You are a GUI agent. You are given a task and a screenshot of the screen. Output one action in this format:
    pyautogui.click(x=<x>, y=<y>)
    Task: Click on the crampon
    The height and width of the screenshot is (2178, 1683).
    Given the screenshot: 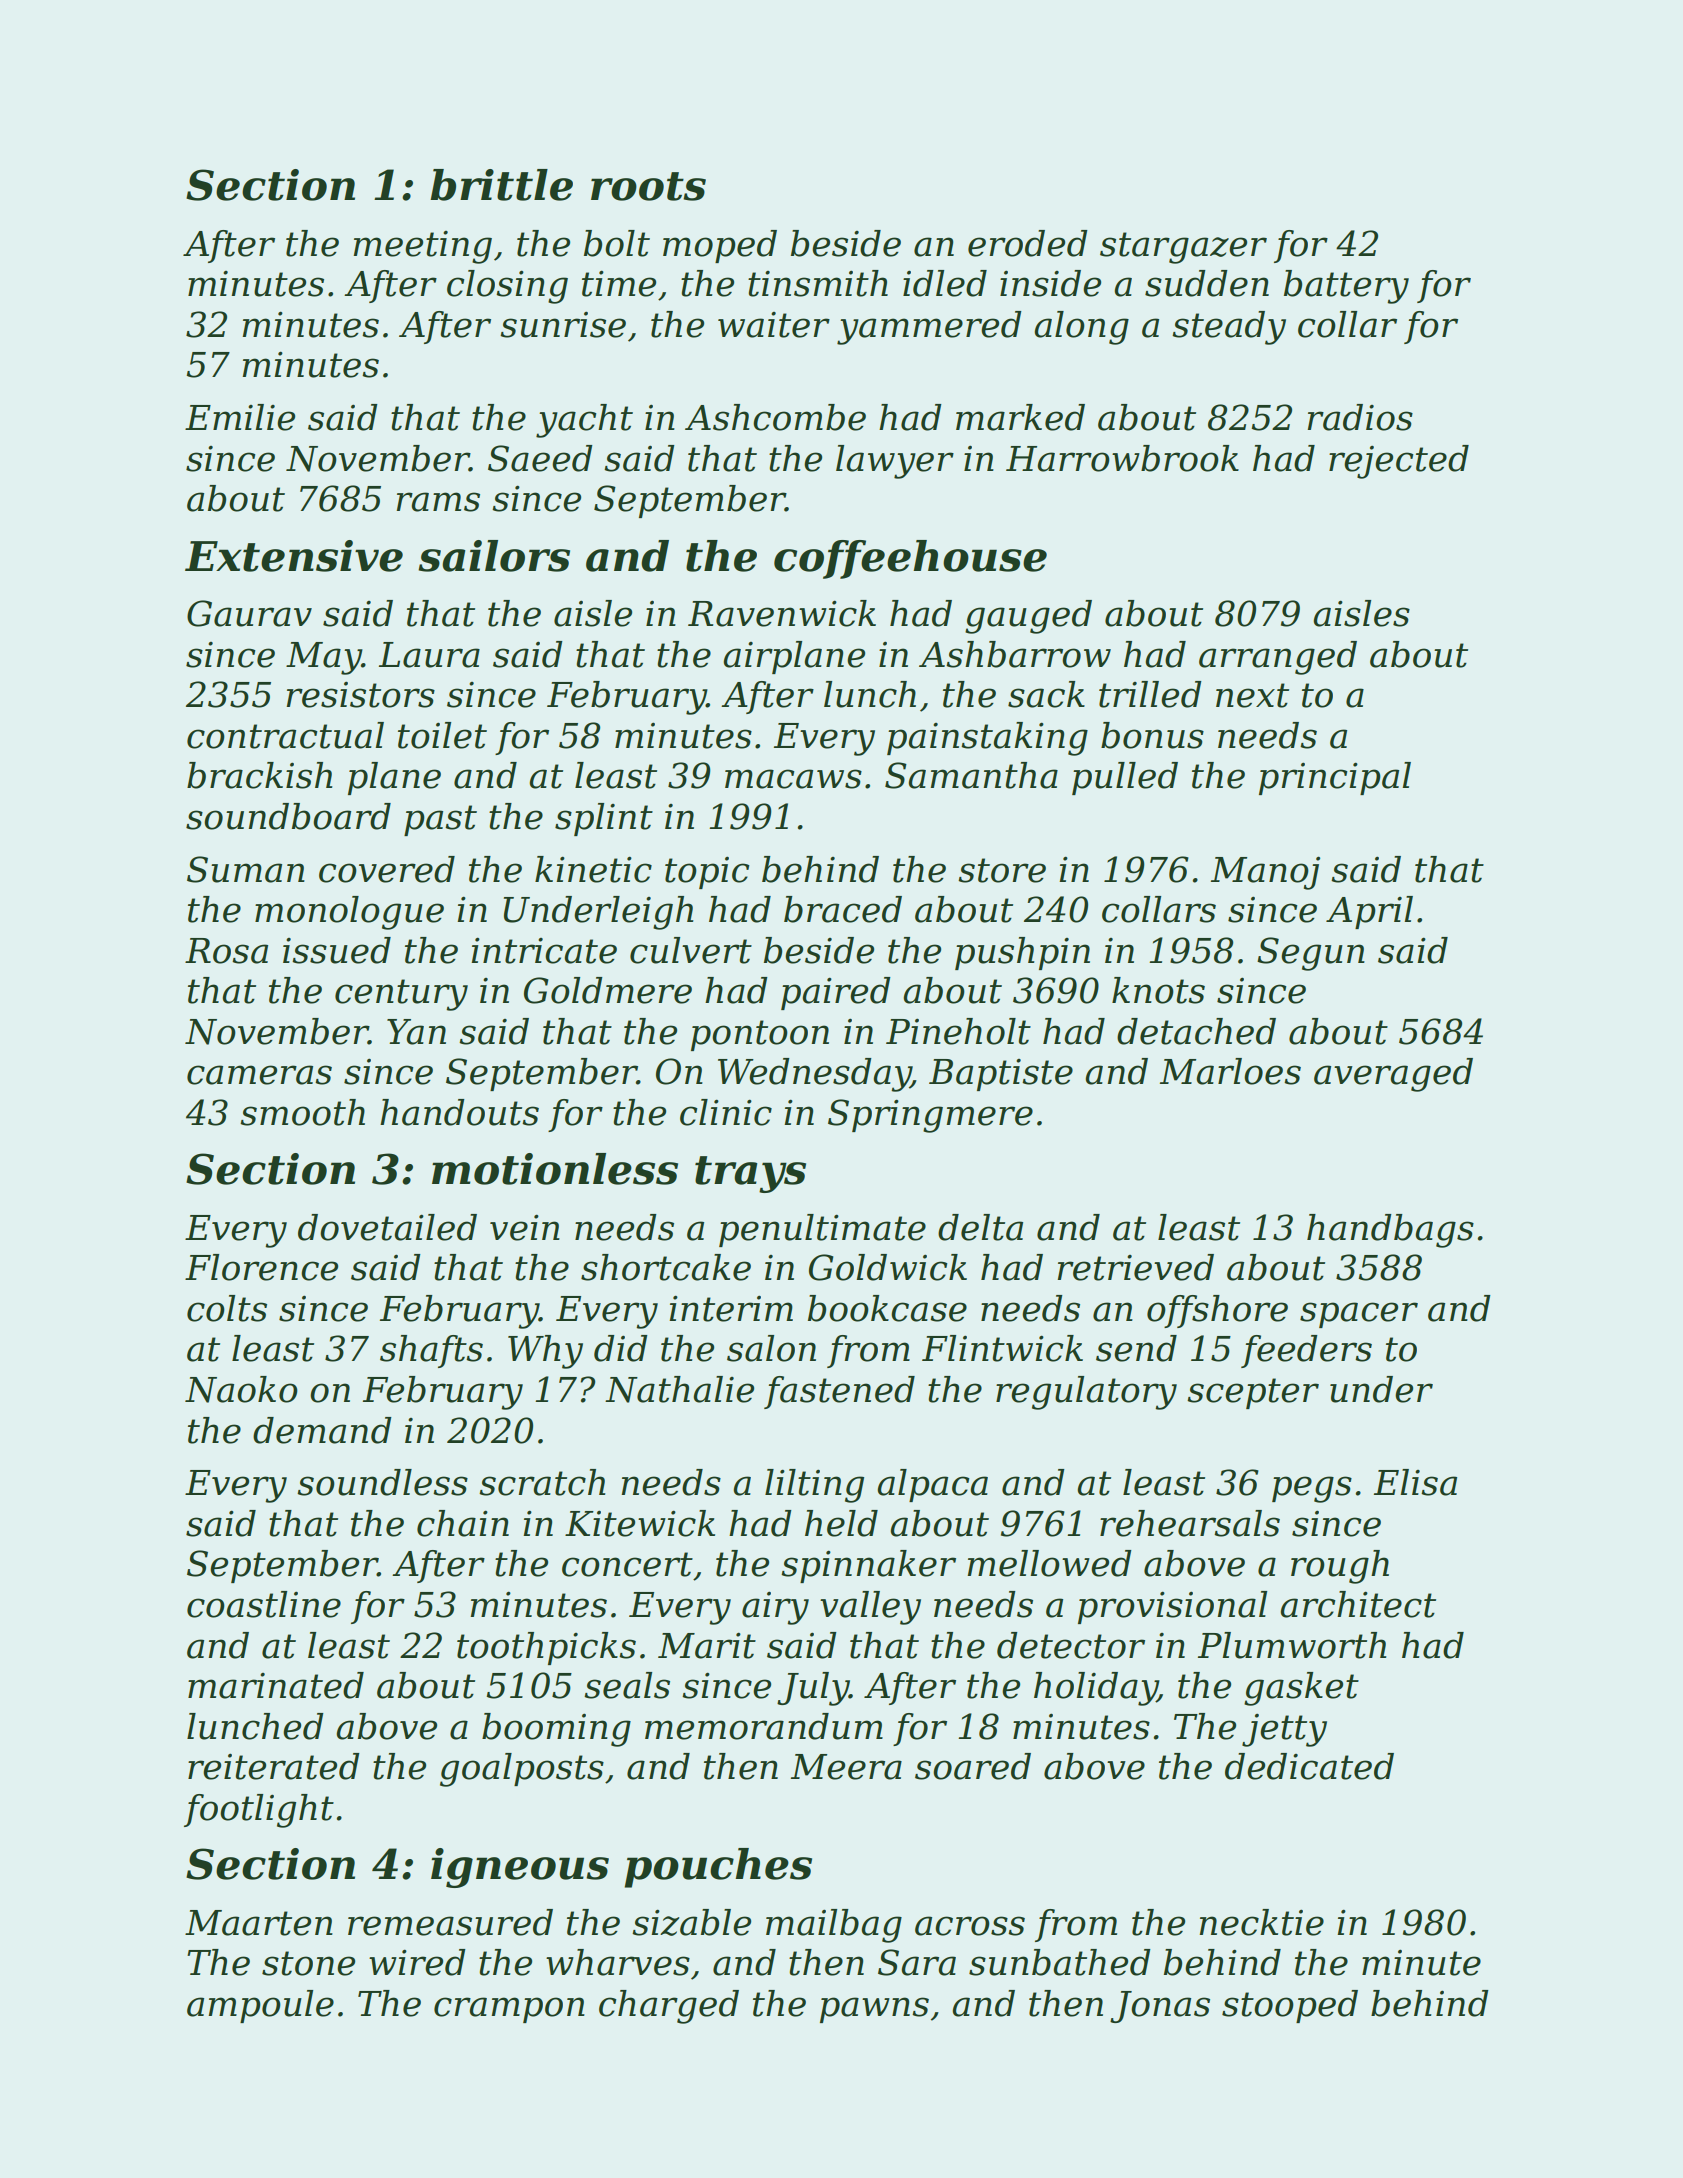 What is the action you would take?
    pyautogui.click(x=509, y=2010)
